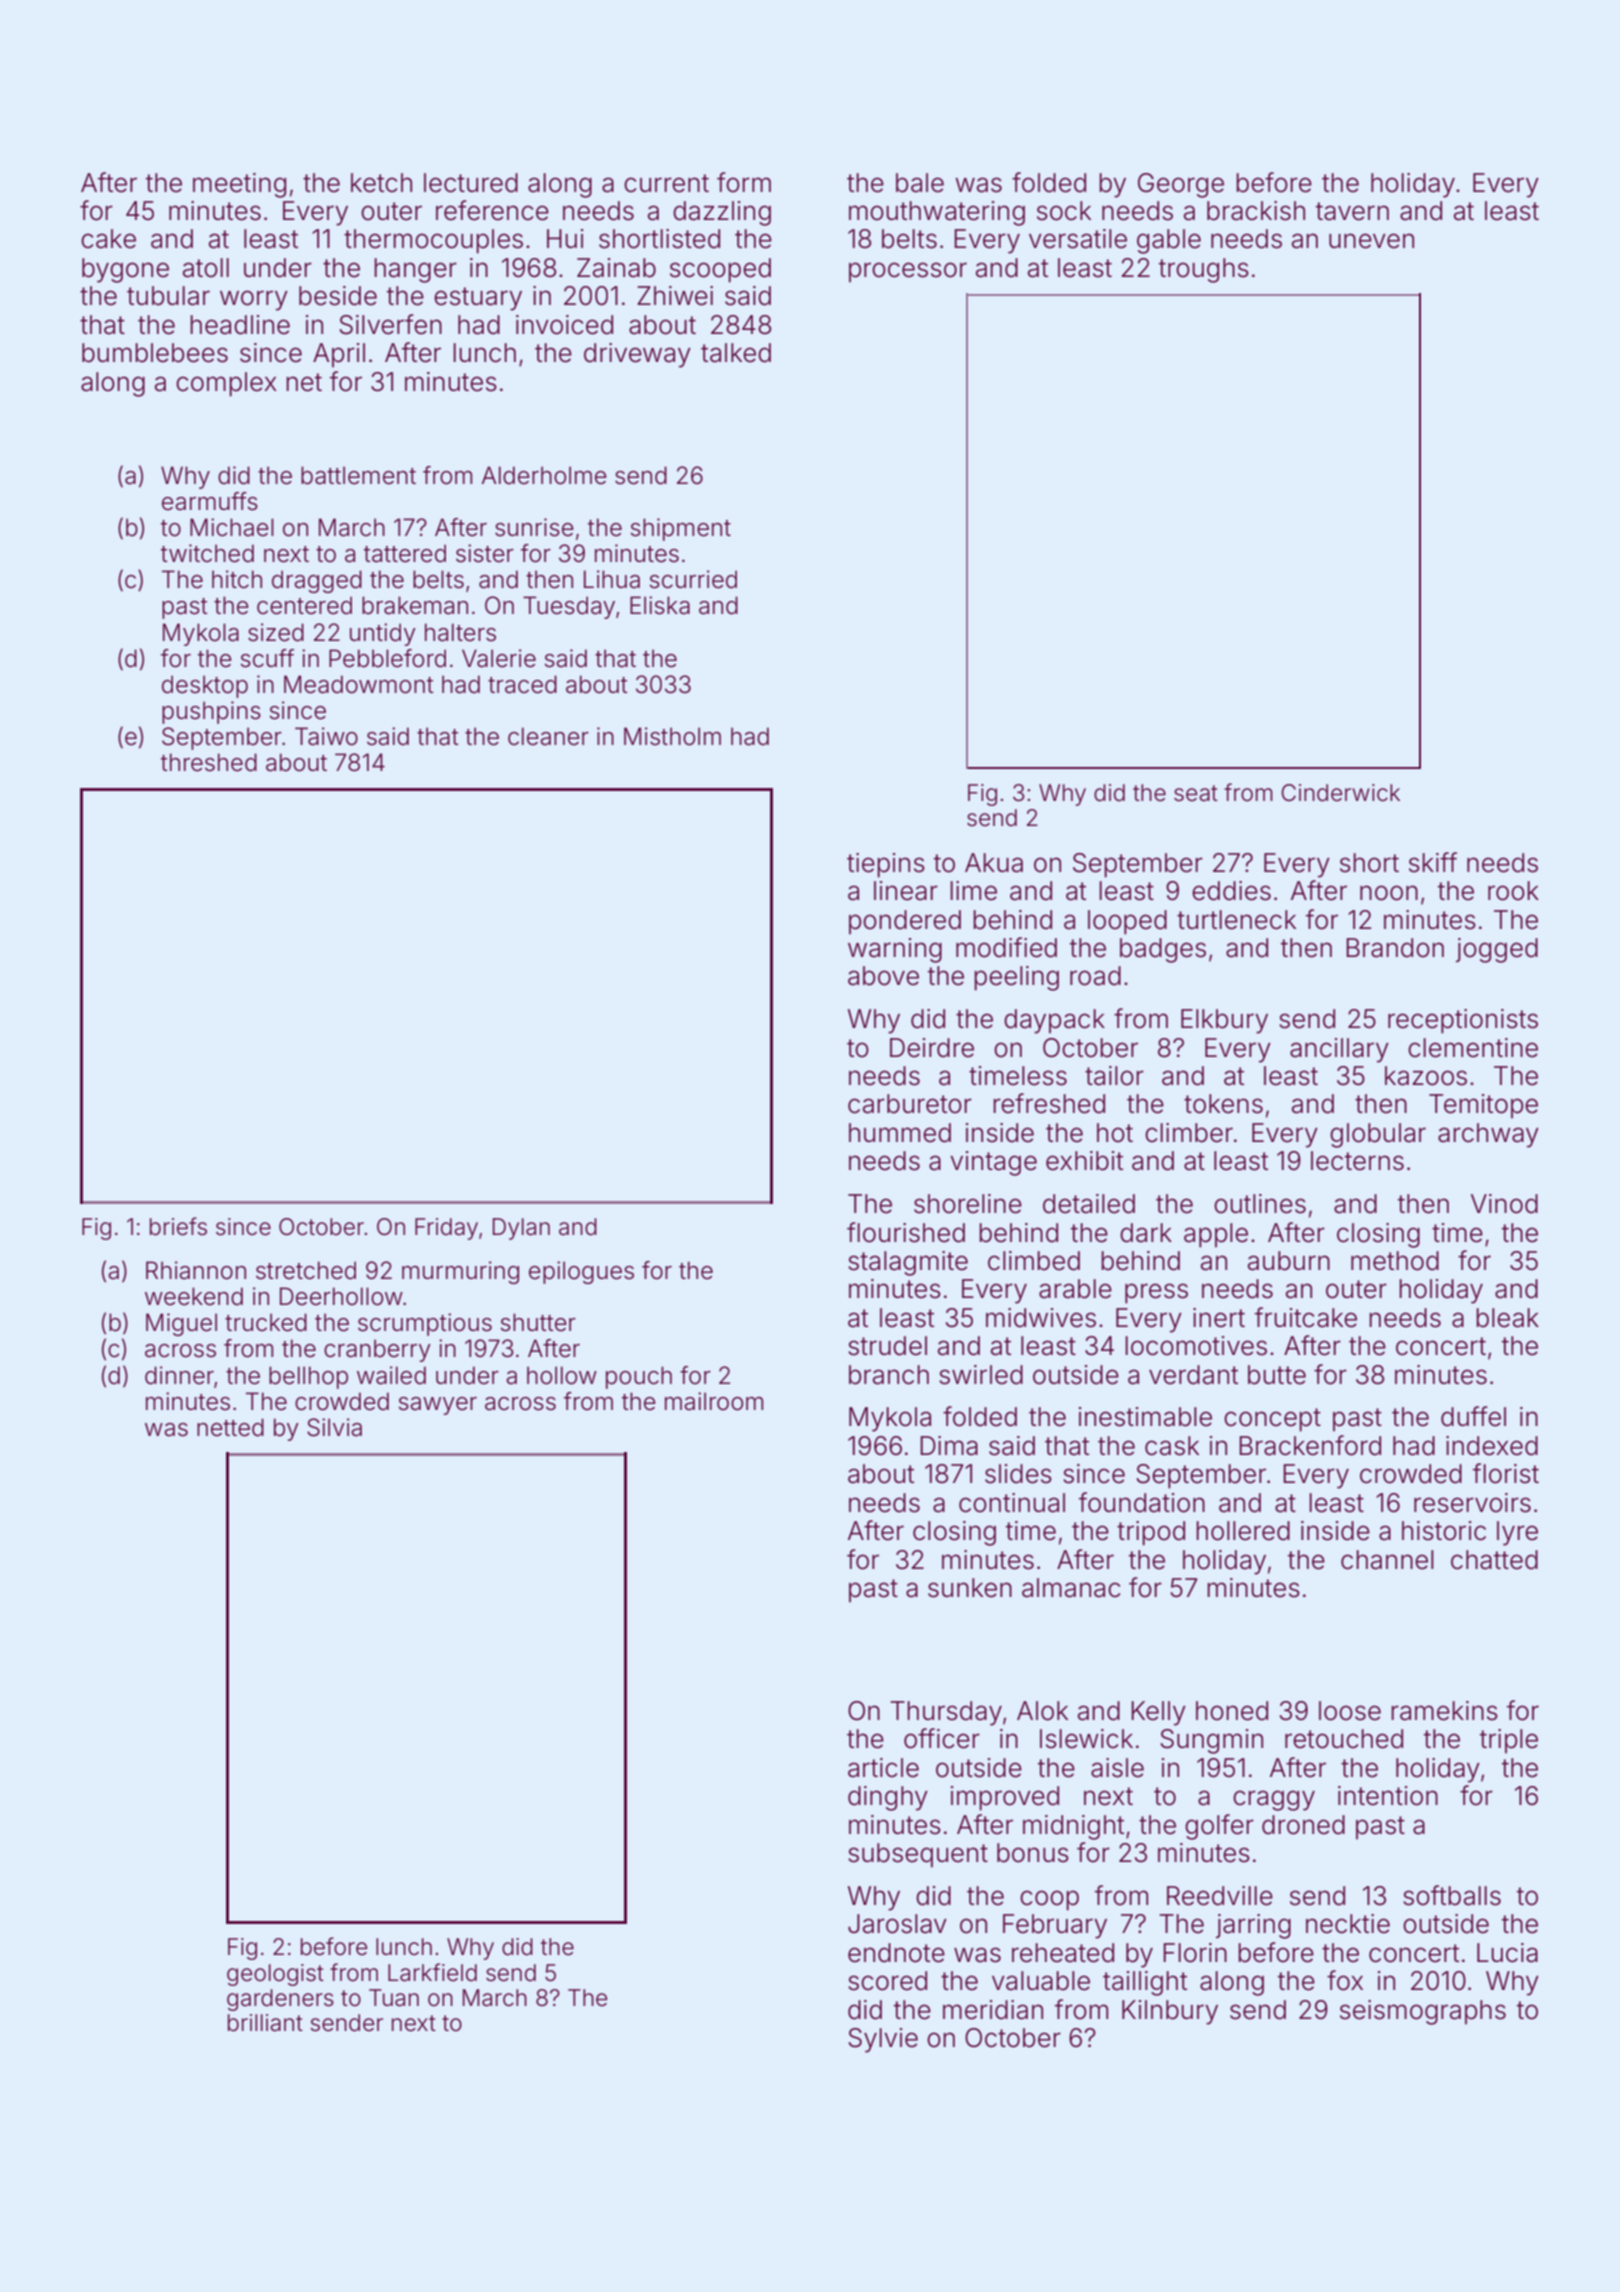  What do you see at coordinates (1196, 793) in the screenshot?
I see `seat` at bounding box center [1196, 793].
